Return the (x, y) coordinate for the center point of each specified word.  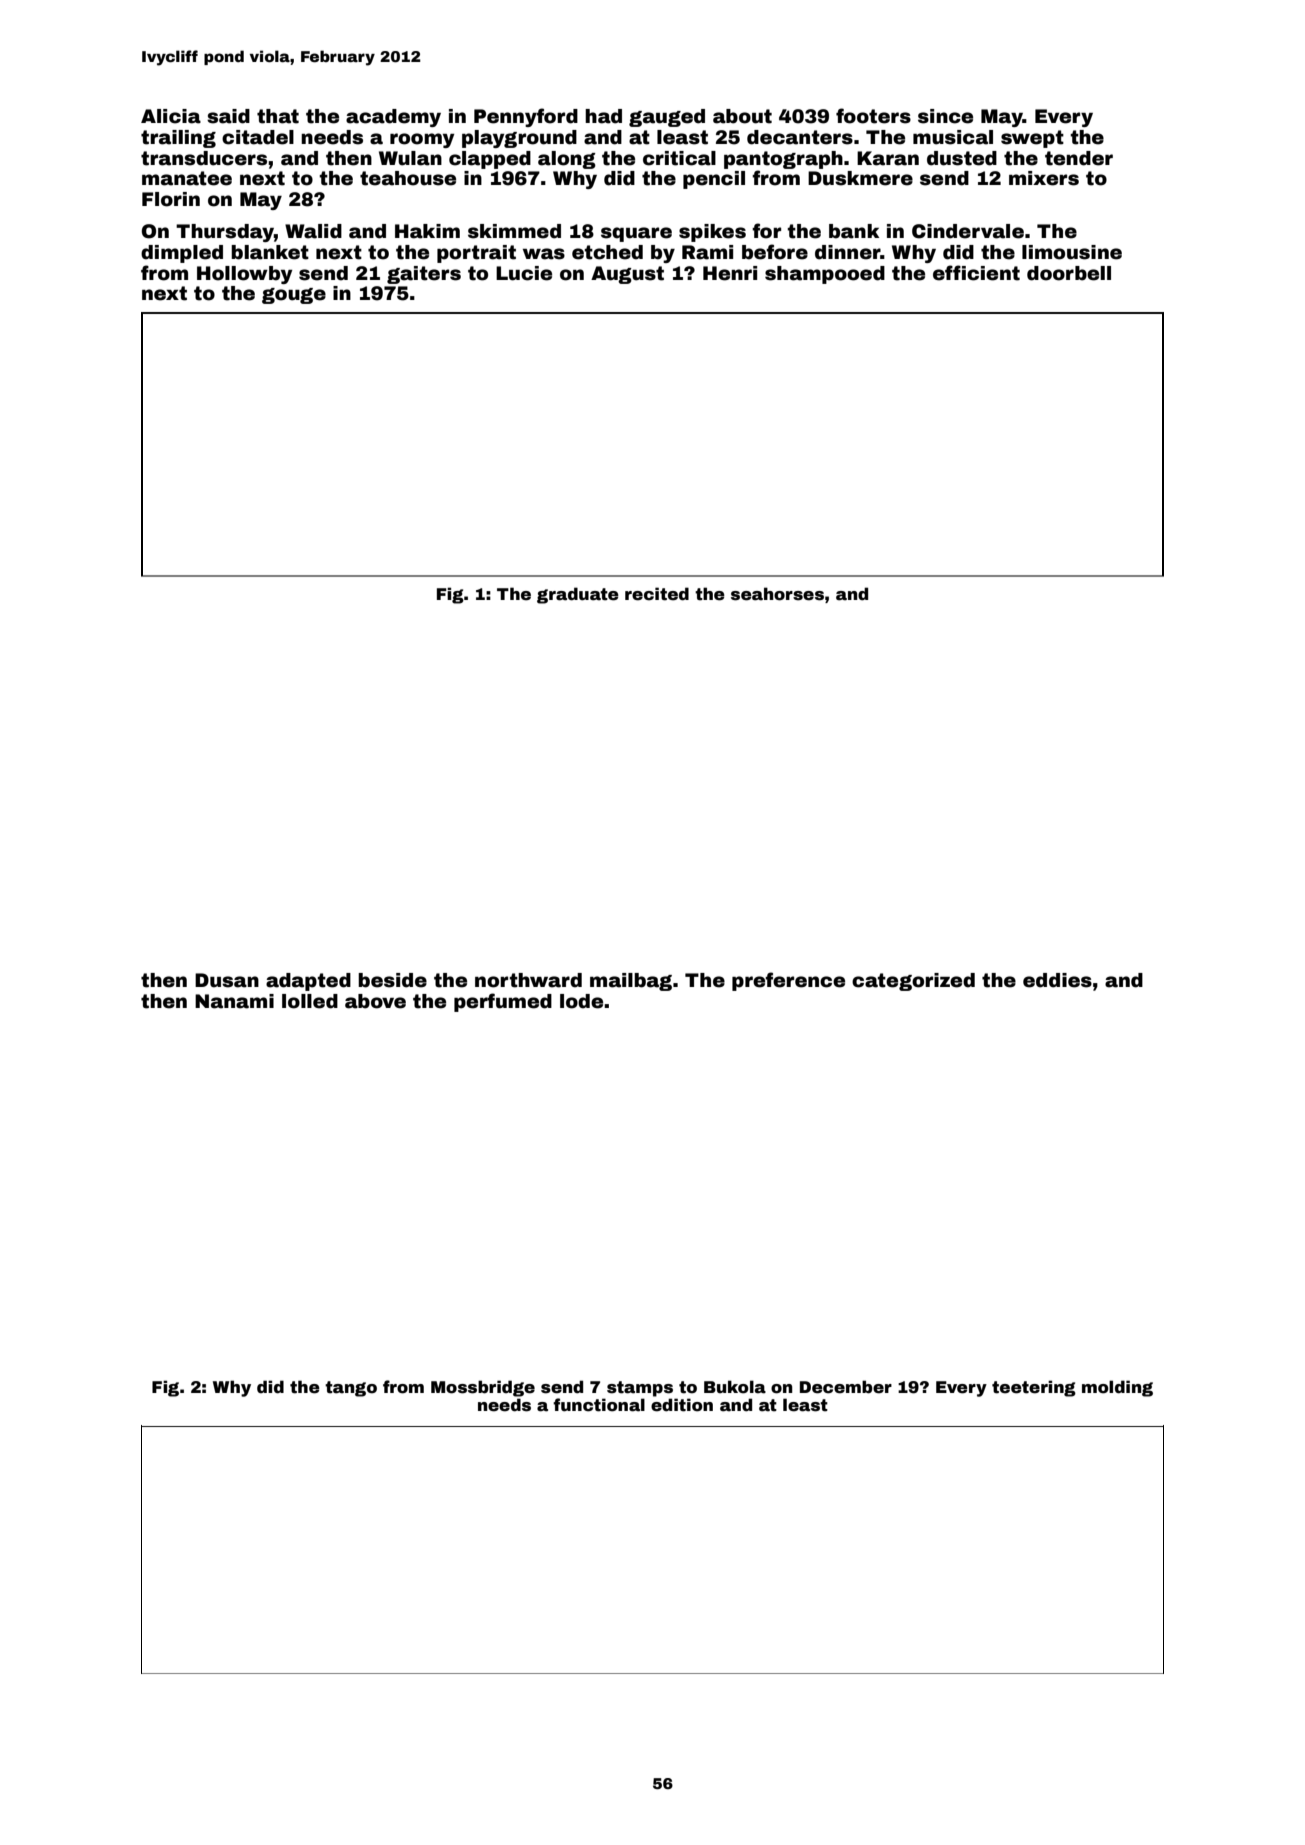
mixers (1044, 178)
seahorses (777, 594)
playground (519, 139)
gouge (294, 296)
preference (788, 981)
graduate (578, 595)
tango (351, 1389)
